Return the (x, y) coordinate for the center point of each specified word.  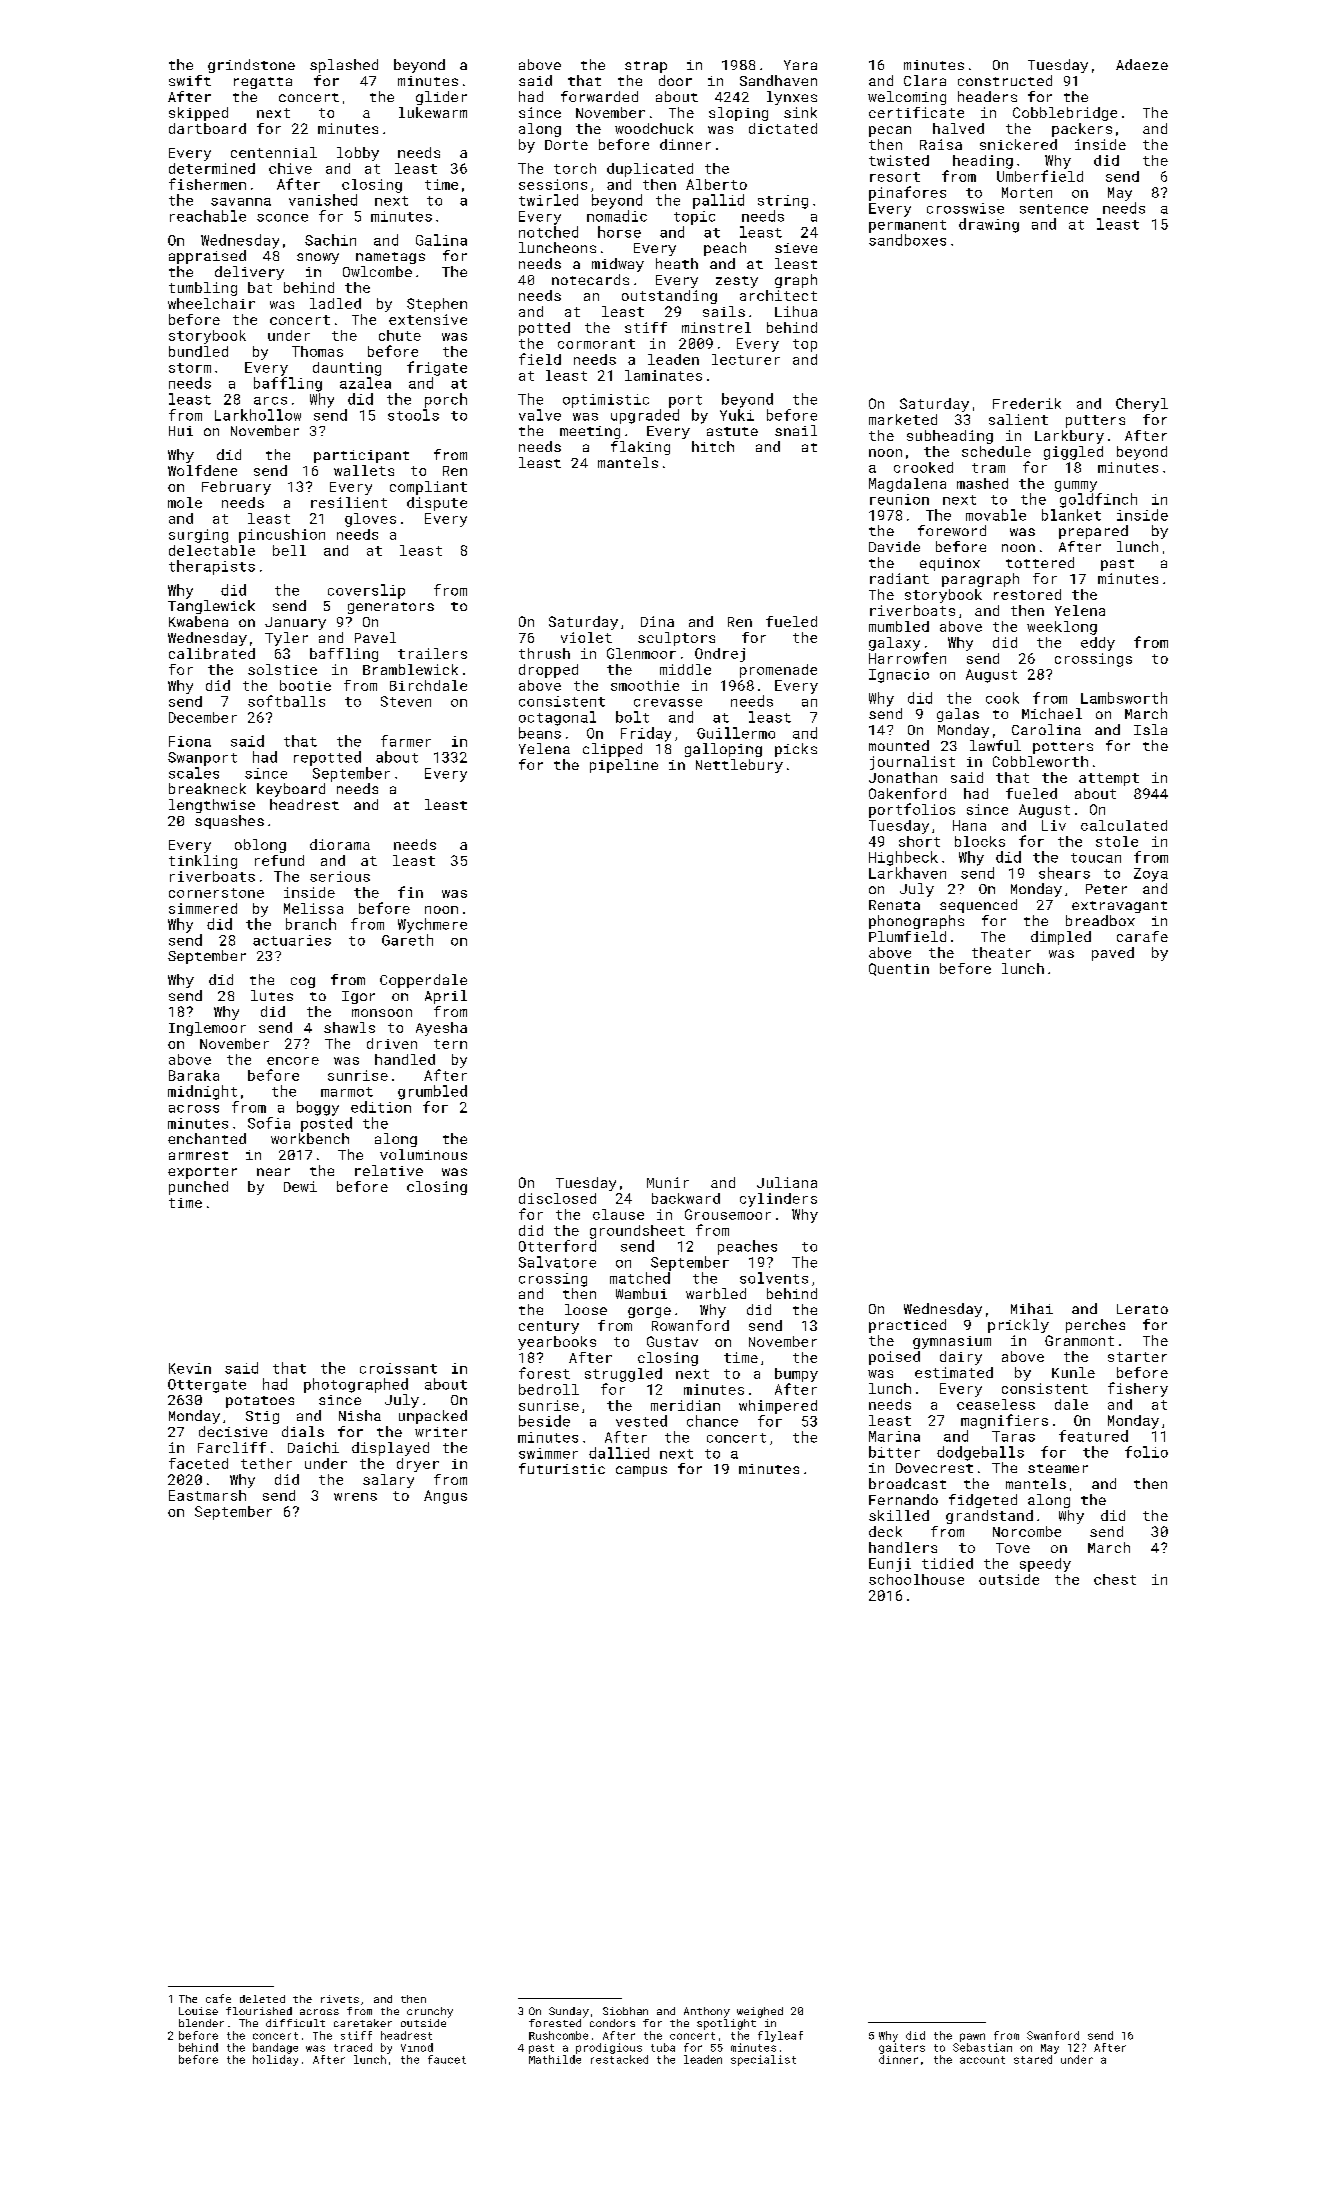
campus (641, 1471)
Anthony (707, 2012)
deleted (262, 1999)
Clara (925, 80)
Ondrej (720, 655)
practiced (907, 1326)
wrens (355, 1497)
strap (646, 67)
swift (190, 80)
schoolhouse (916, 1579)
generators (391, 608)
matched (640, 1278)
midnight (202, 1092)
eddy (1098, 644)
